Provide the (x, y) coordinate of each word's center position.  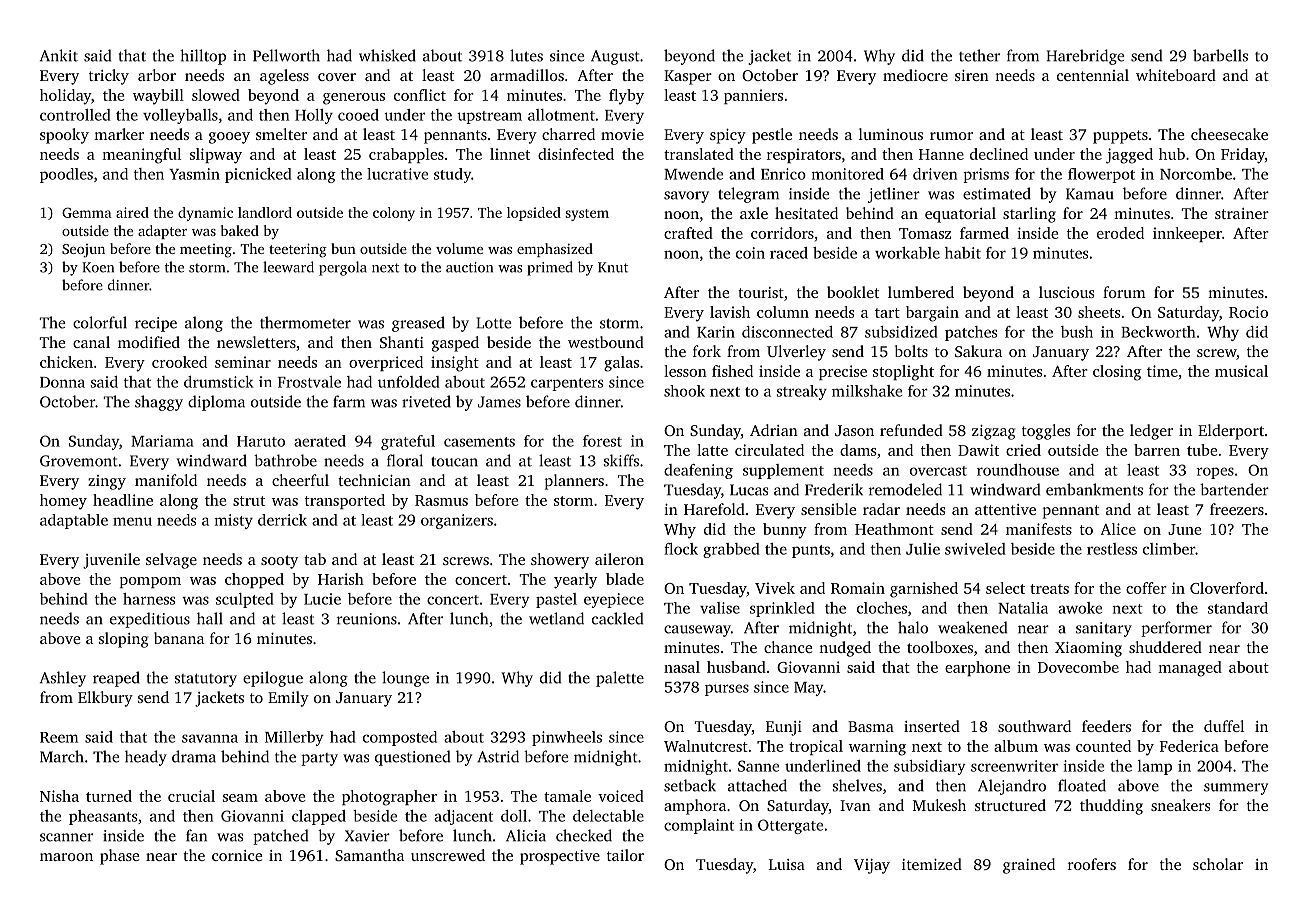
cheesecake (1229, 134)
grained (1029, 866)
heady (146, 758)
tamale (567, 796)
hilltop (203, 57)
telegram (748, 195)
